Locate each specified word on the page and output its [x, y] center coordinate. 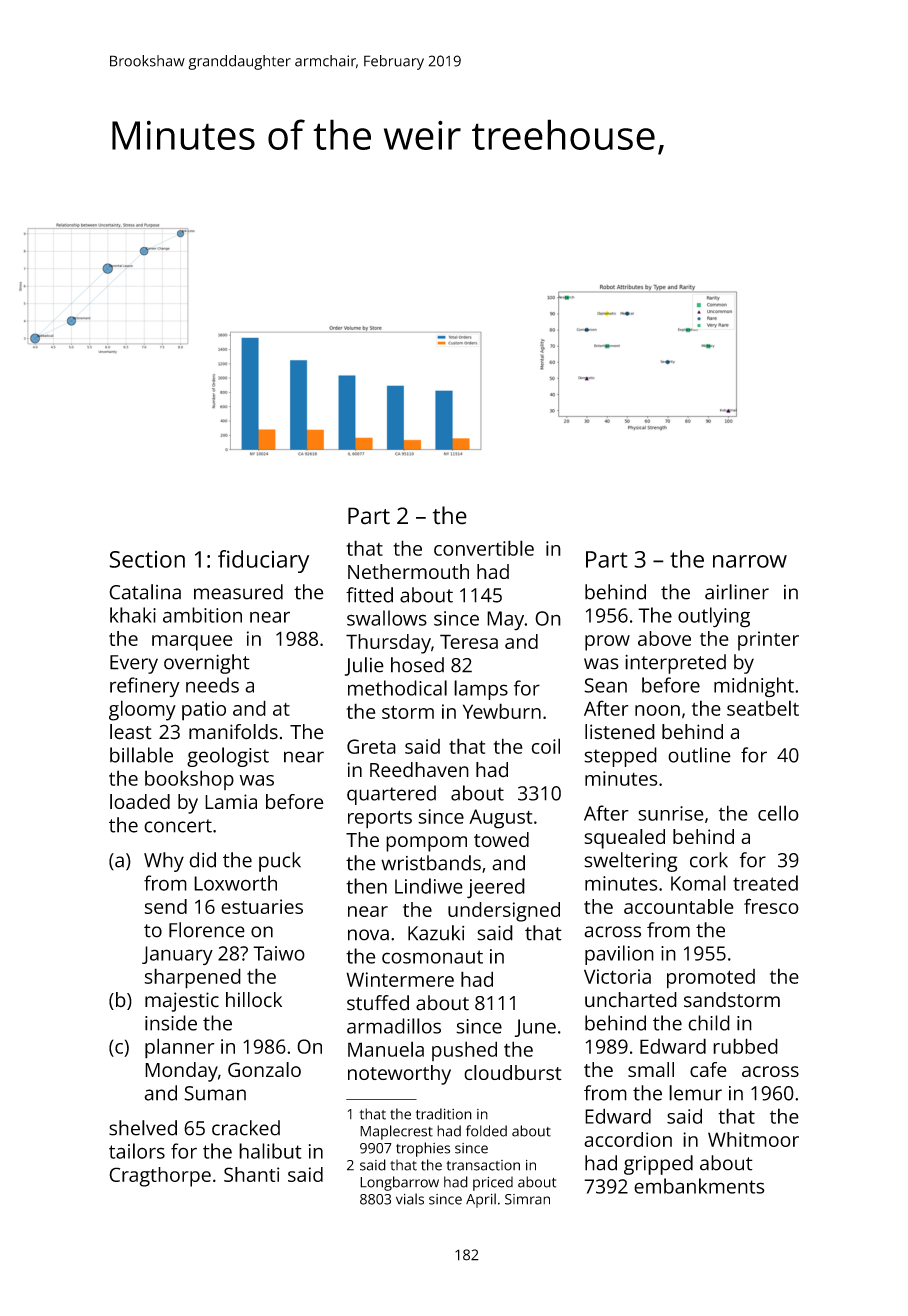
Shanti [252, 1174]
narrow [750, 561]
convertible [484, 548]
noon [657, 710]
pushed [464, 1051]
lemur [695, 1093]
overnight [207, 664]
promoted [711, 979]
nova [368, 935]
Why [164, 862]
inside [171, 1023]
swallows [387, 618]
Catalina [145, 592]
